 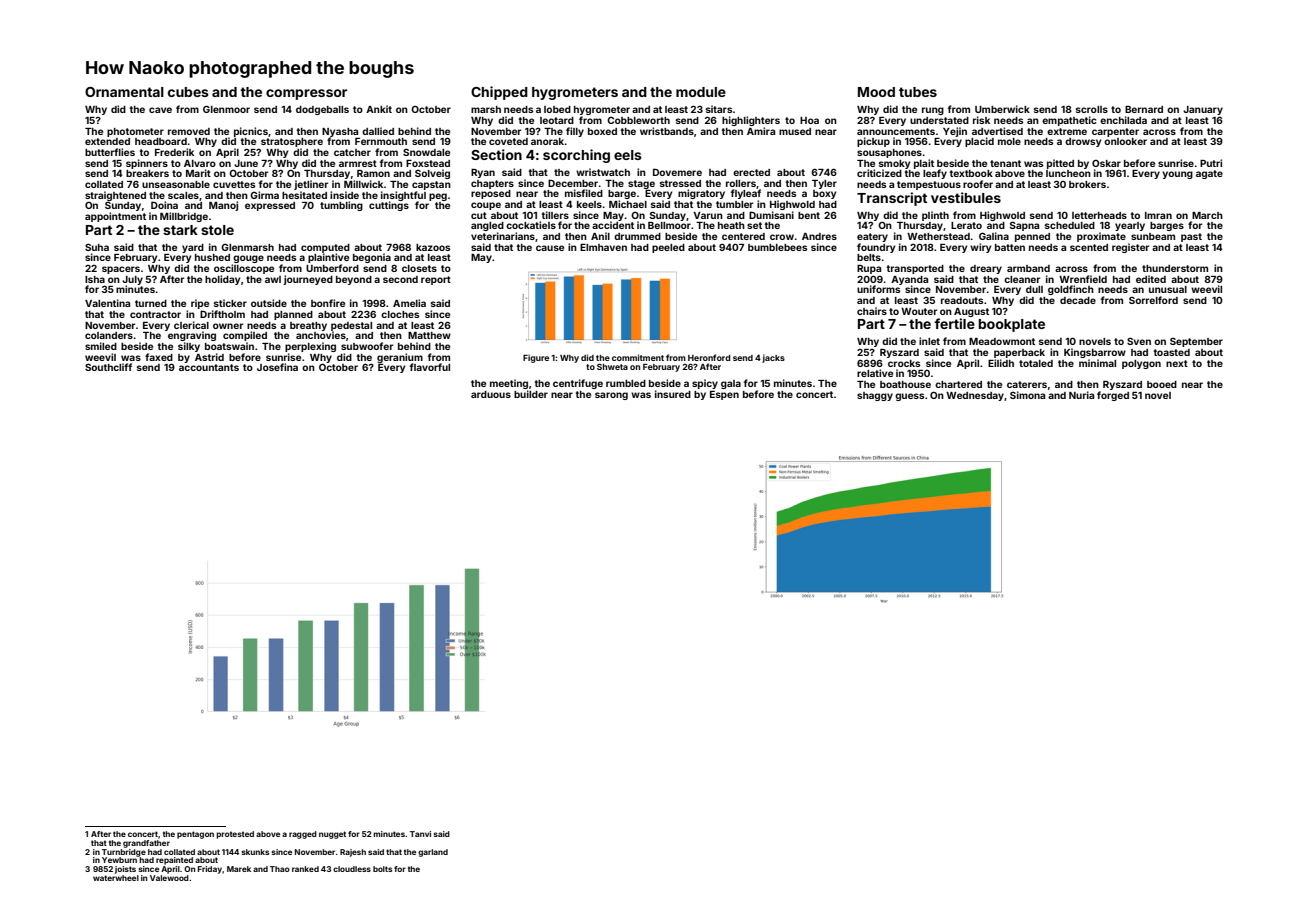 What do you see at coordinates (379, 109) in the screenshot?
I see `Ankit` at bounding box center [379, 109].
